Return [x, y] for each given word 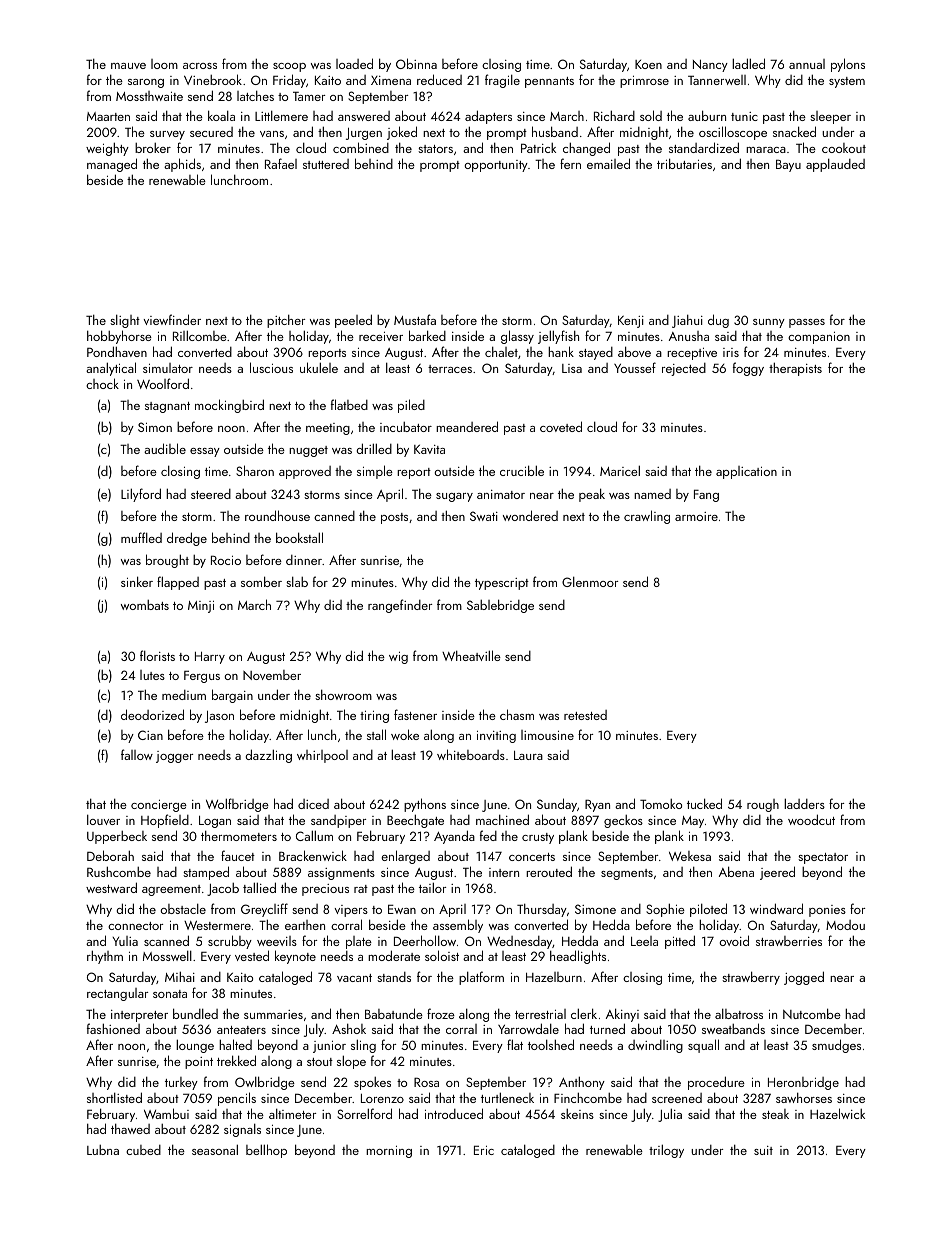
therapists [795, 369]
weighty [107, 149]
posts [394, 518]
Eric [484, 1150]
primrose [644, 82]
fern [570, 163]
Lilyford [141, 495]
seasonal [215, 1149]
